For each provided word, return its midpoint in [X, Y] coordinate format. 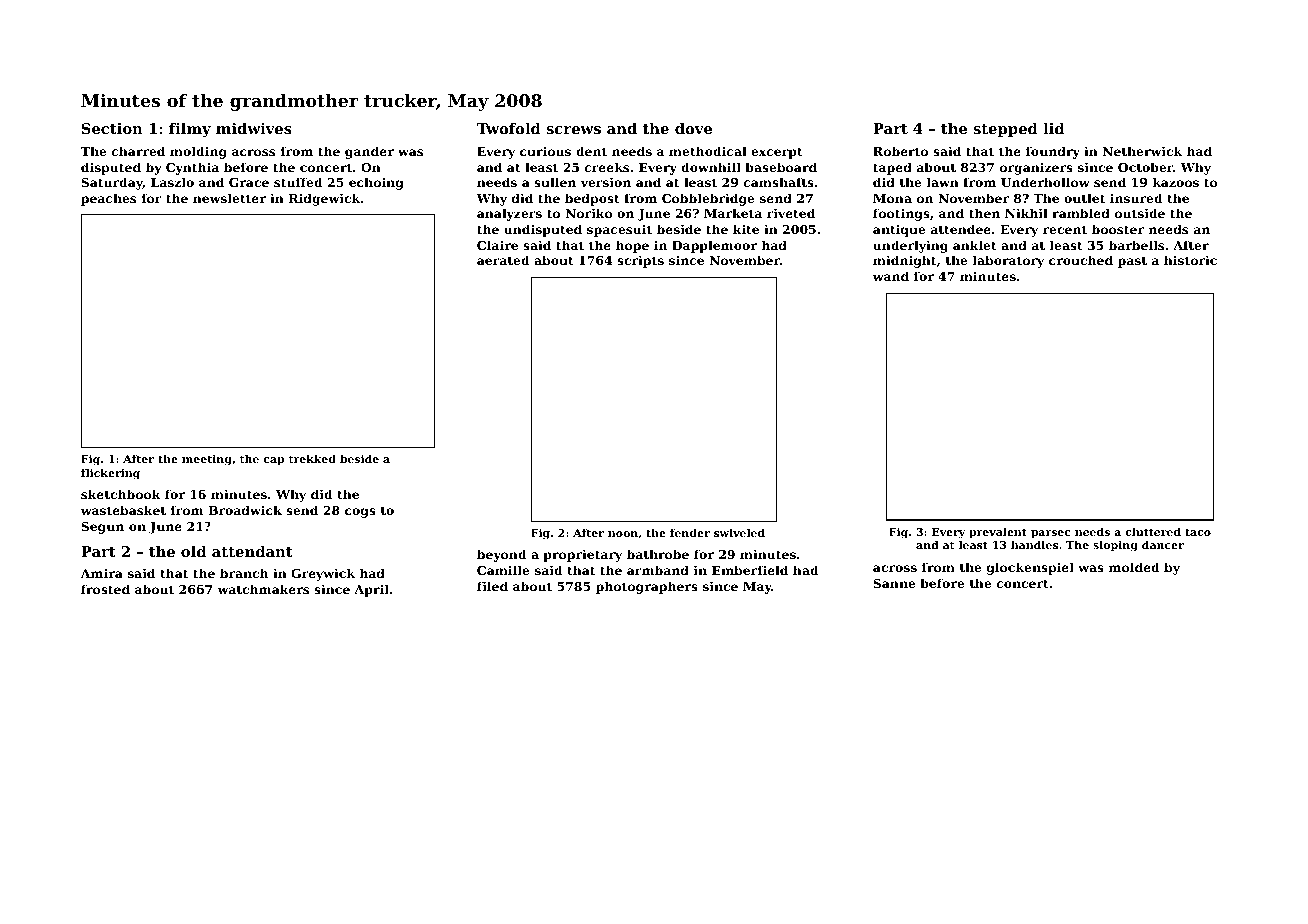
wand [891, 276]
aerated [503, 260]
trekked [312, 458]
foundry [1053, 152]
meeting [207, 460]
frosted [105, 589]
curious [545, 151]
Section [112, 128]
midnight [904, 261]
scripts [640, 261]
